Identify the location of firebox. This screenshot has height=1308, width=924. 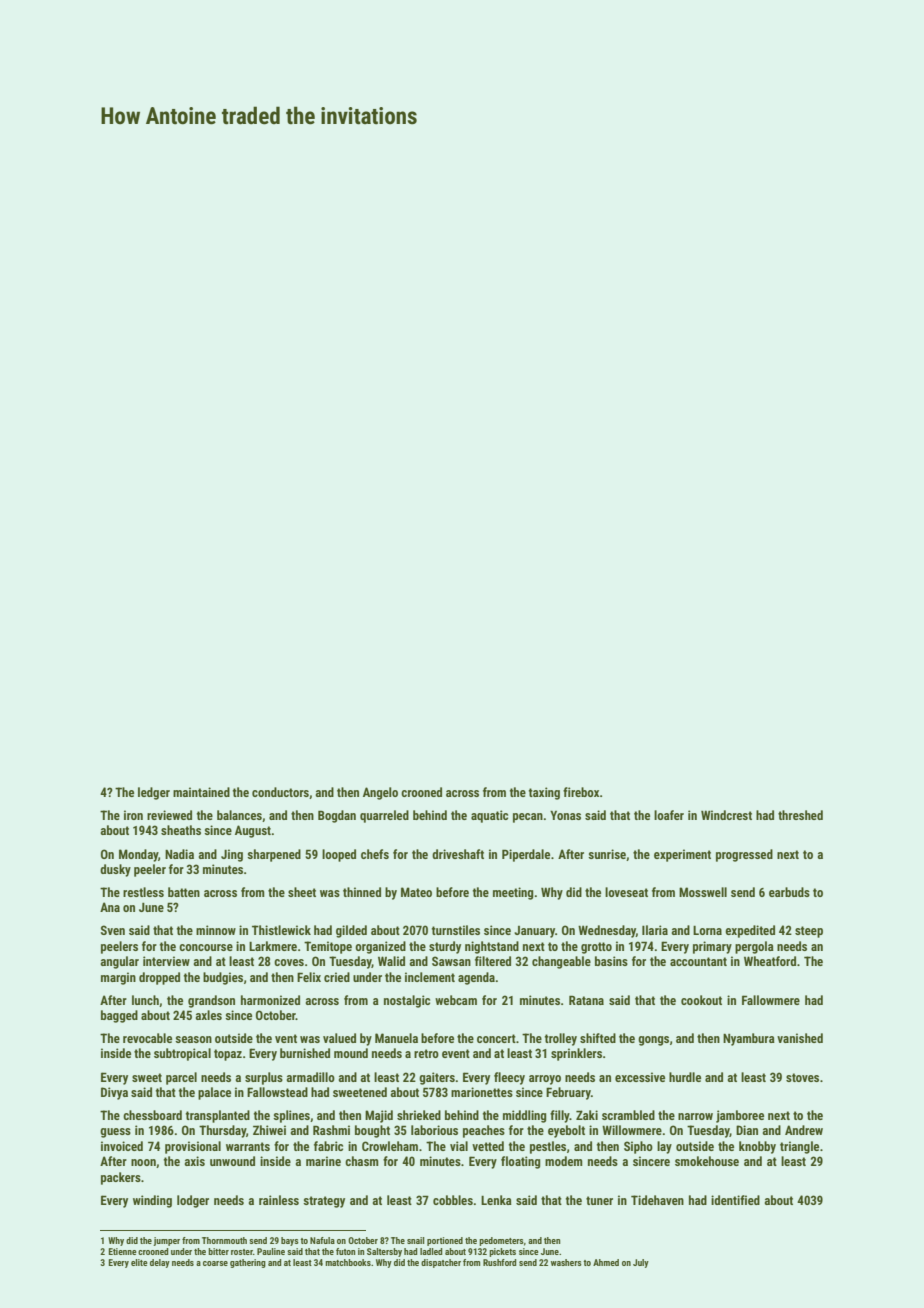
(581, 792).
